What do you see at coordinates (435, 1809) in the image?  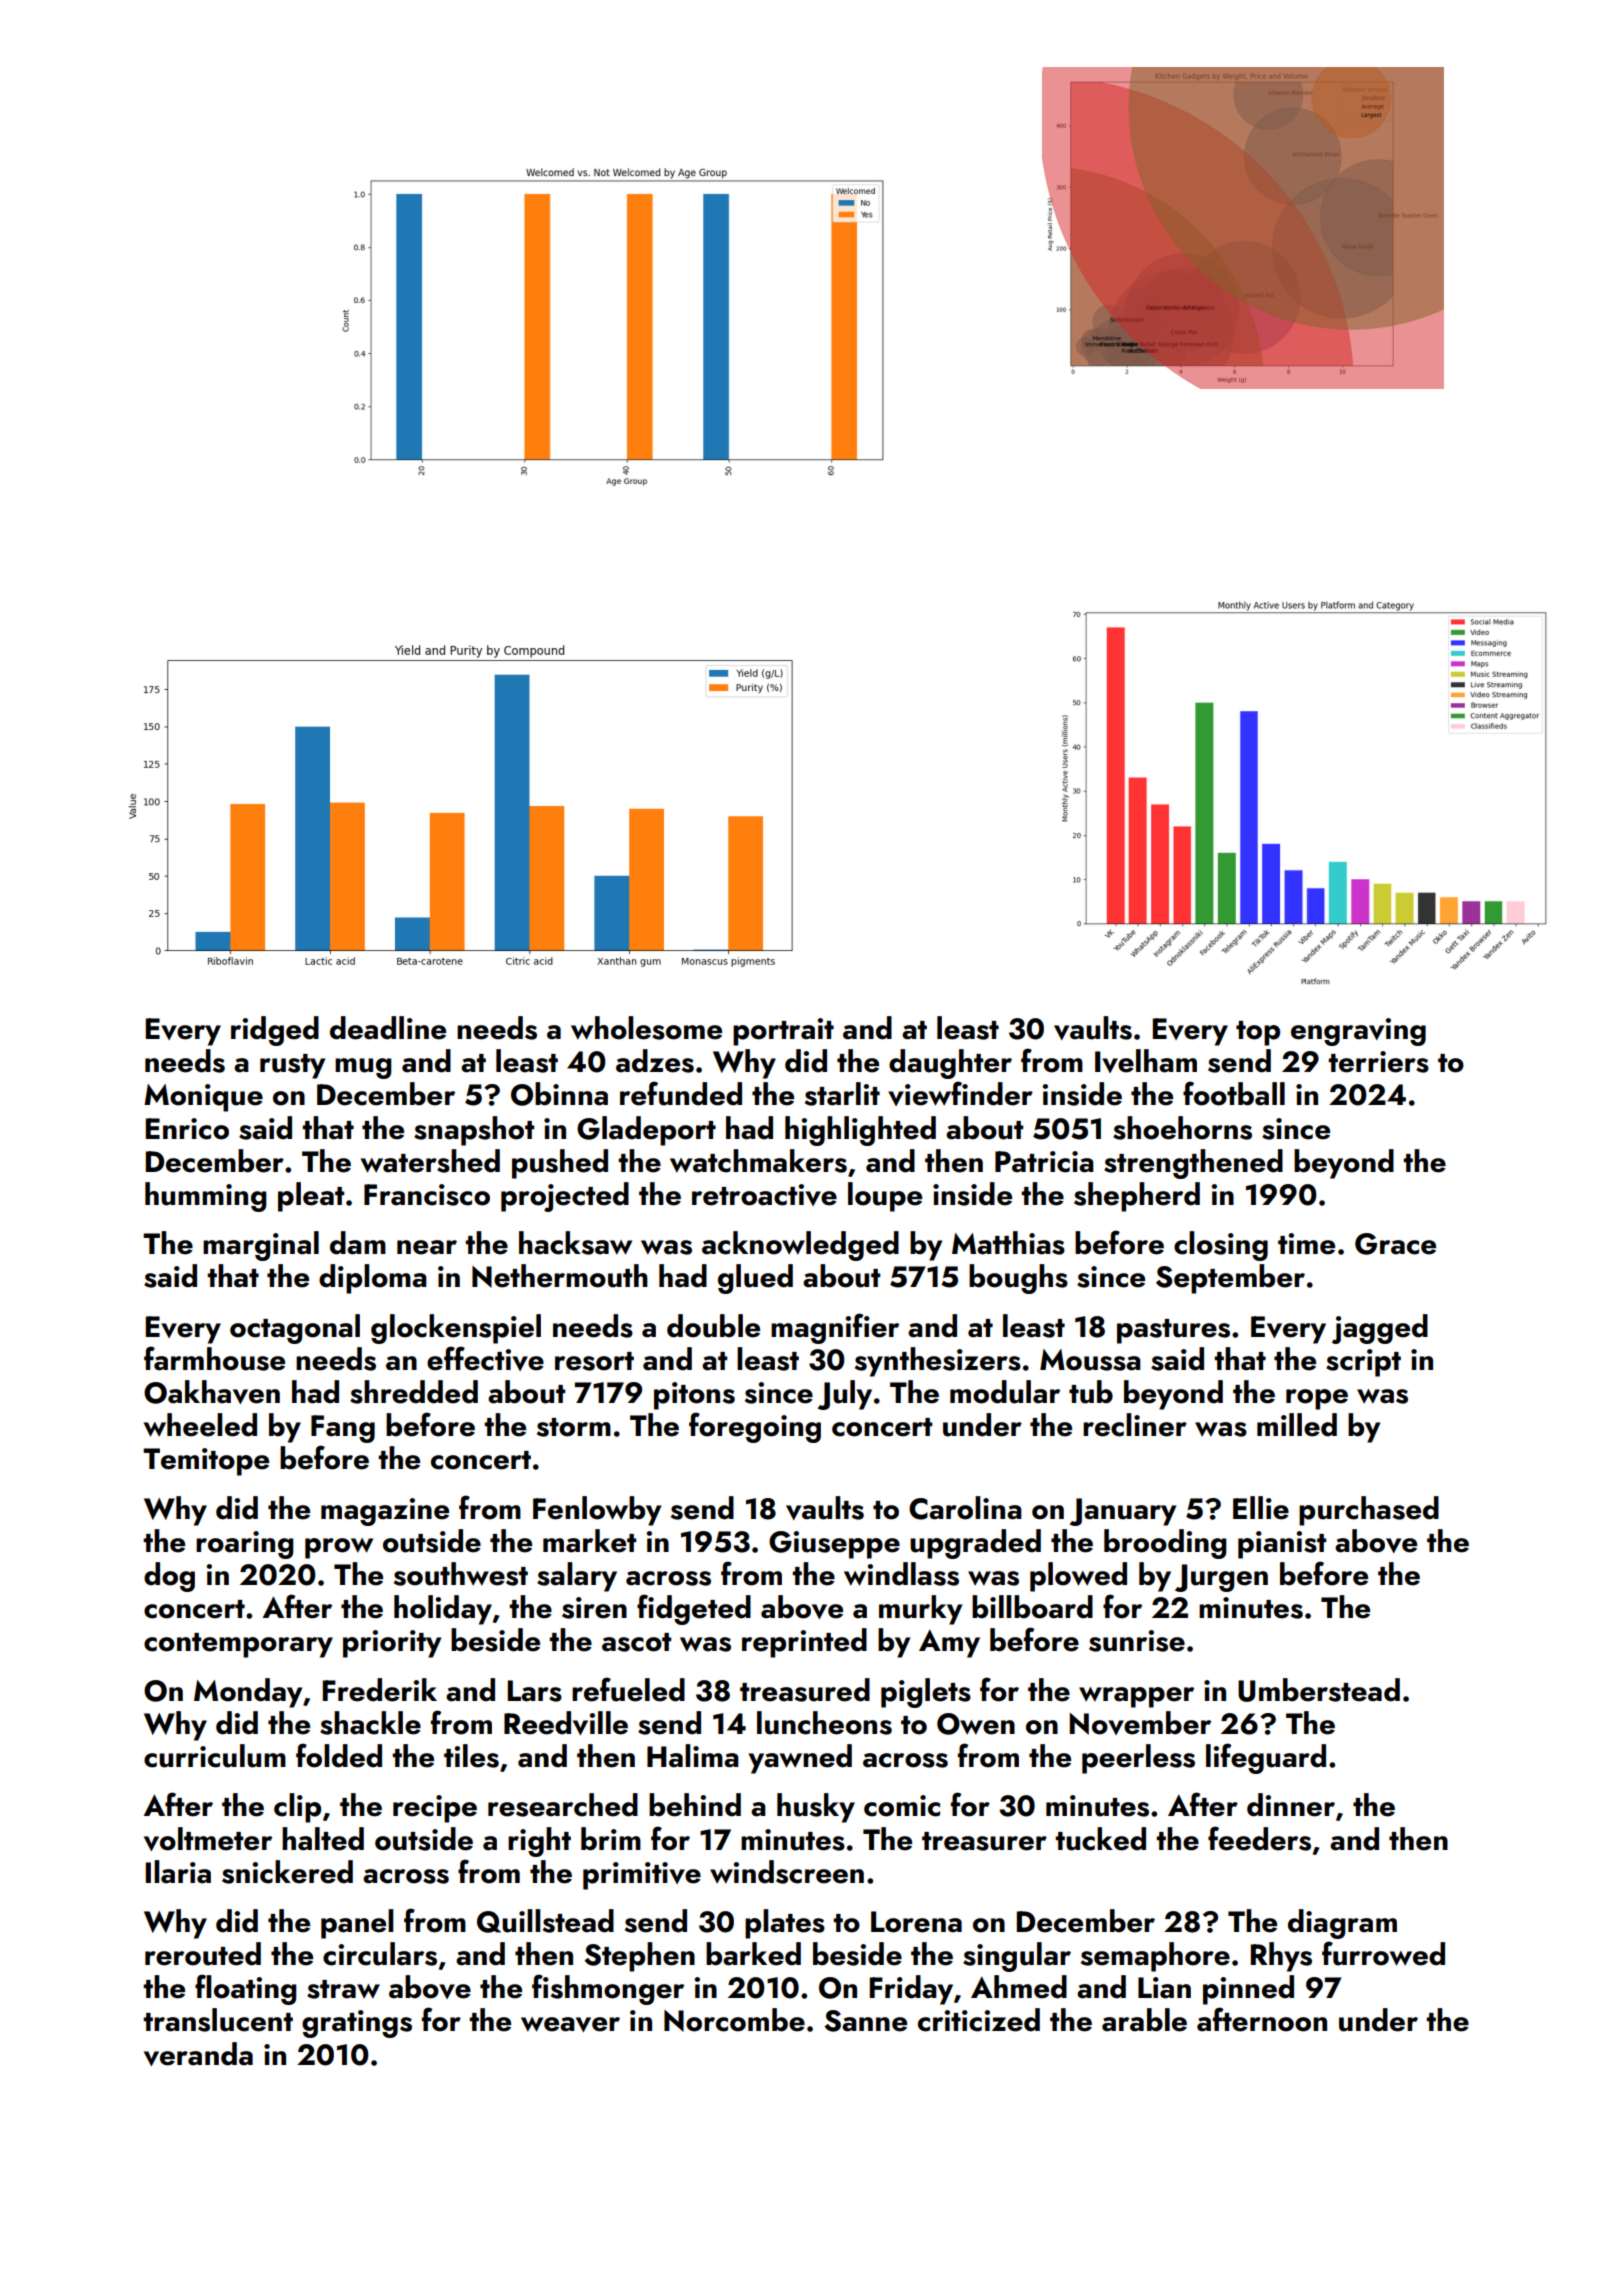 I see `recipe` at bounding box center [435, 1809].
